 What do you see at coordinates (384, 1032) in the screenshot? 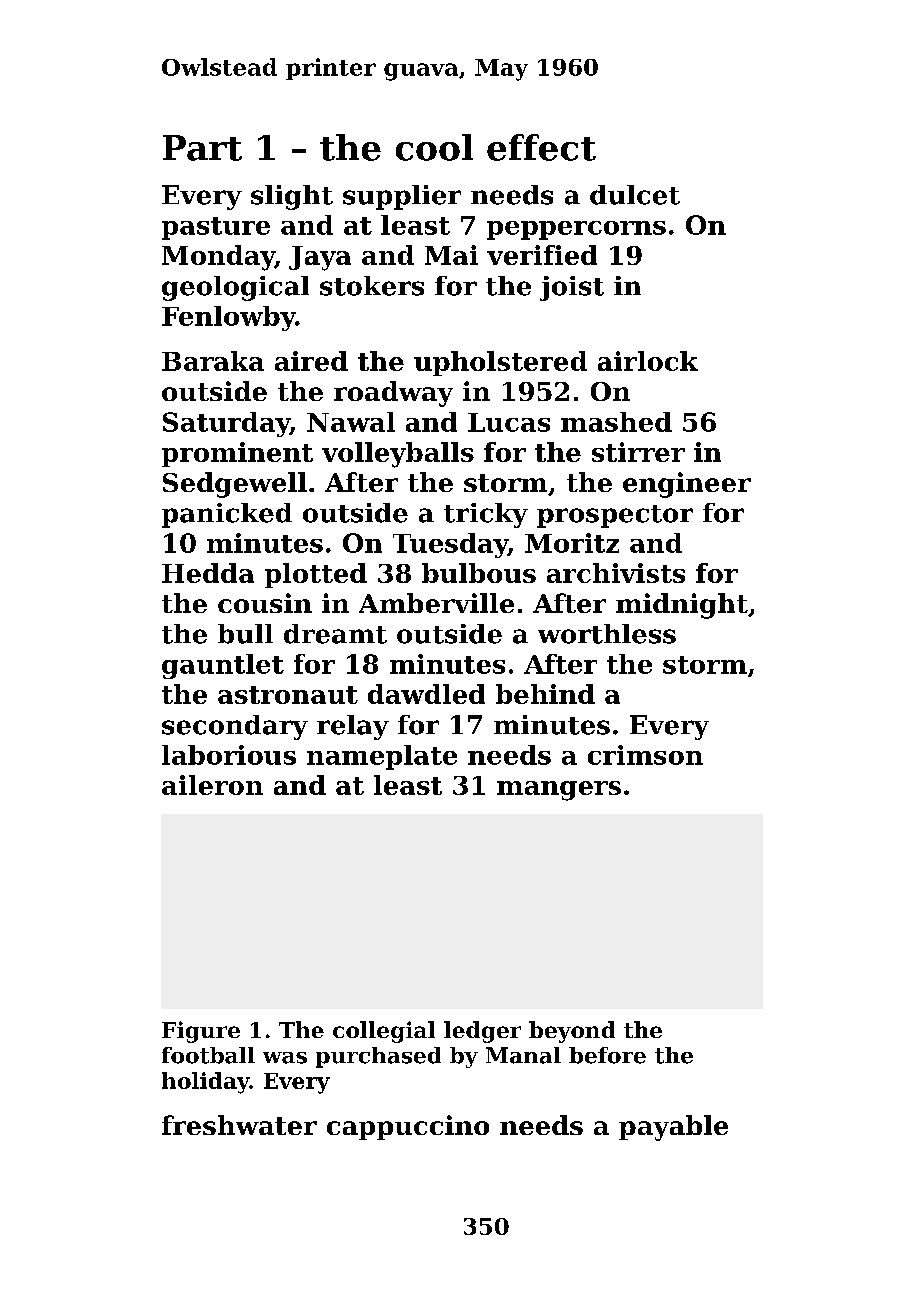
I see `collegial` at bounding box center [384, 1032].
